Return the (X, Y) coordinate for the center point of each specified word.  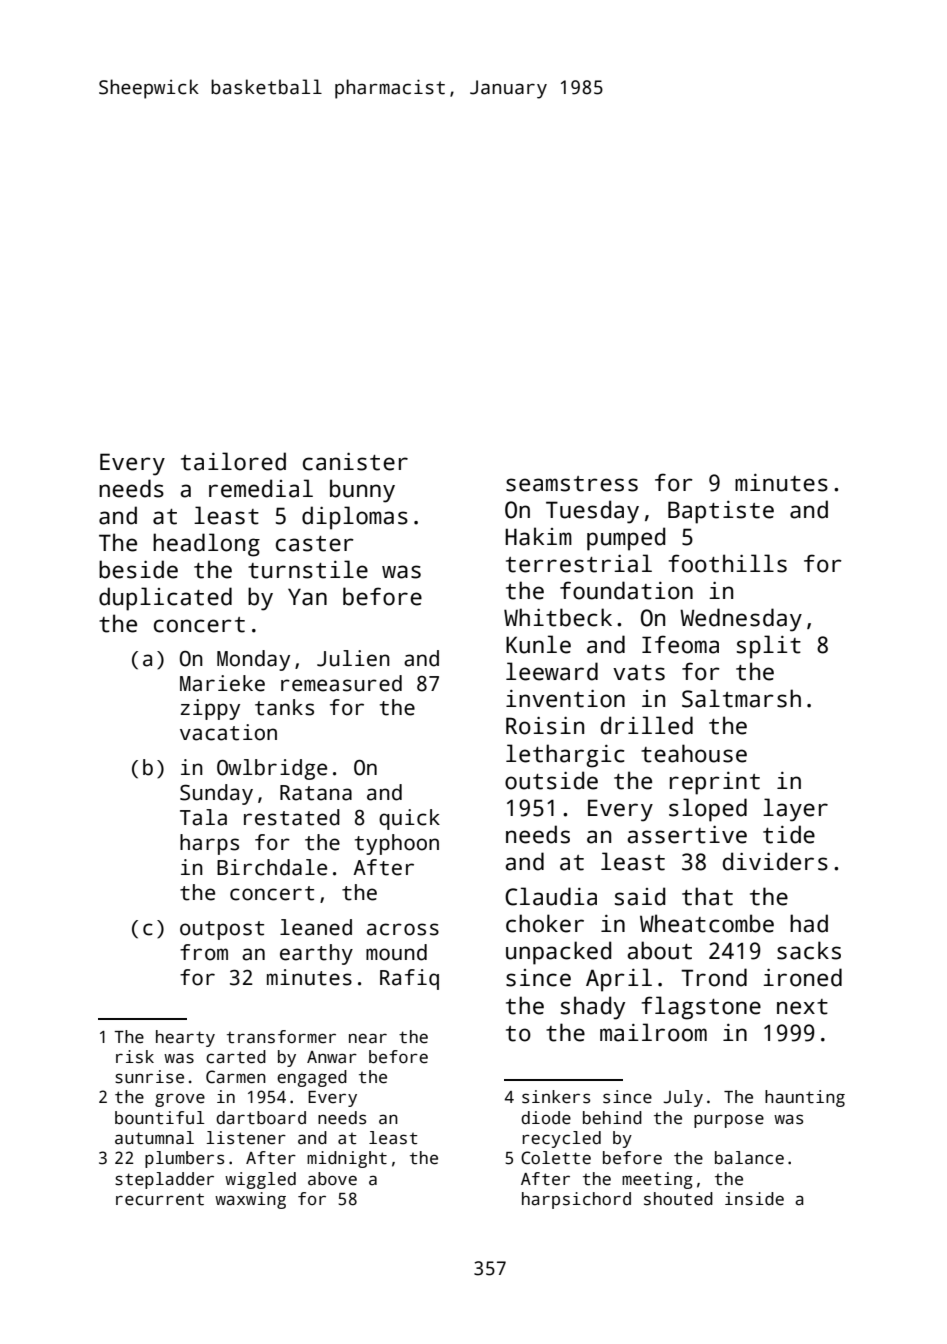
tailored (233, 461)
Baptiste (721, 512)
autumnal (154, 1138)
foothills (727, 563)
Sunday (216, 794)
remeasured (341, 683)
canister (355, 462)
